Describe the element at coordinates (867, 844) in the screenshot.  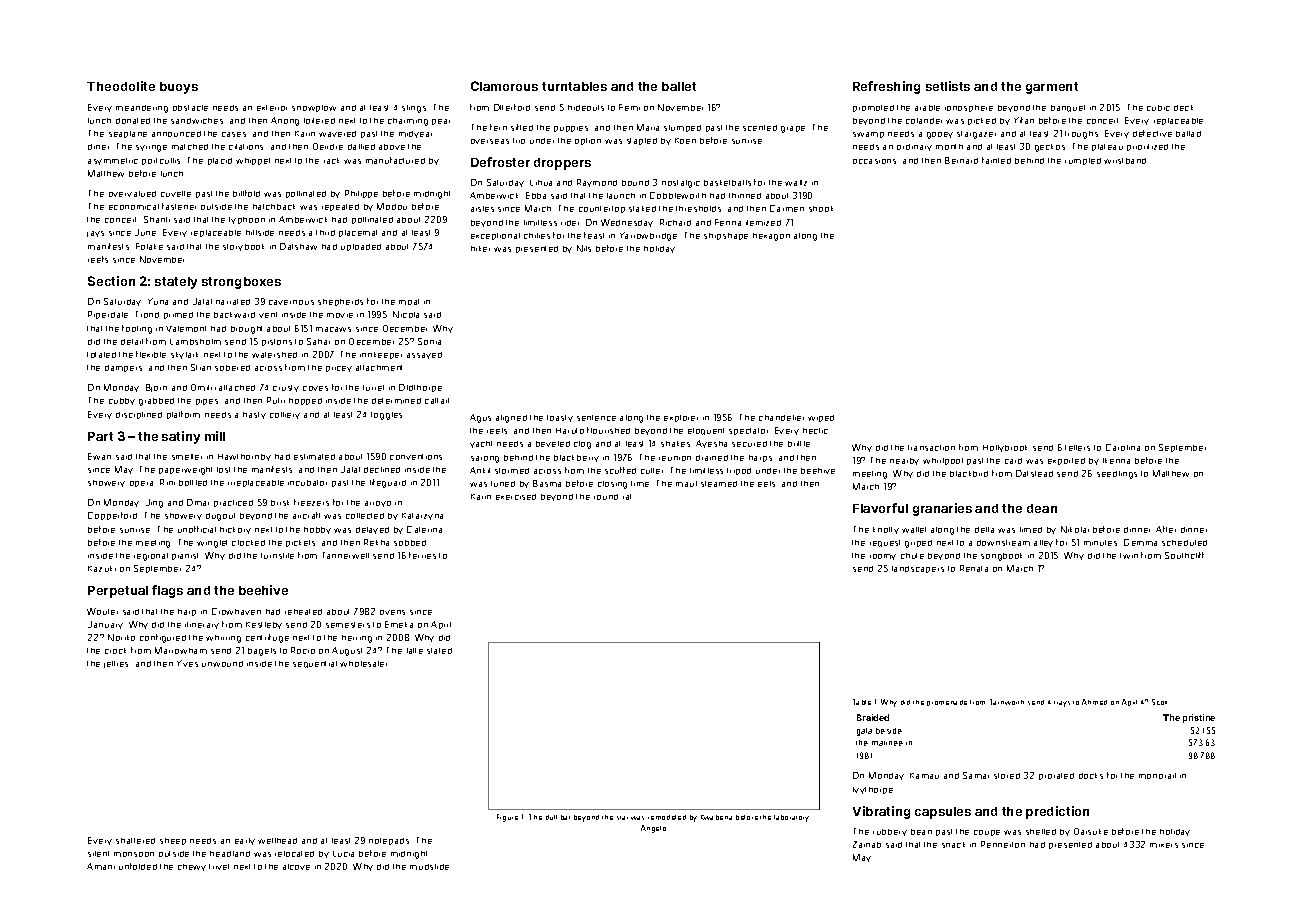
I see `Zainab` at that location.
